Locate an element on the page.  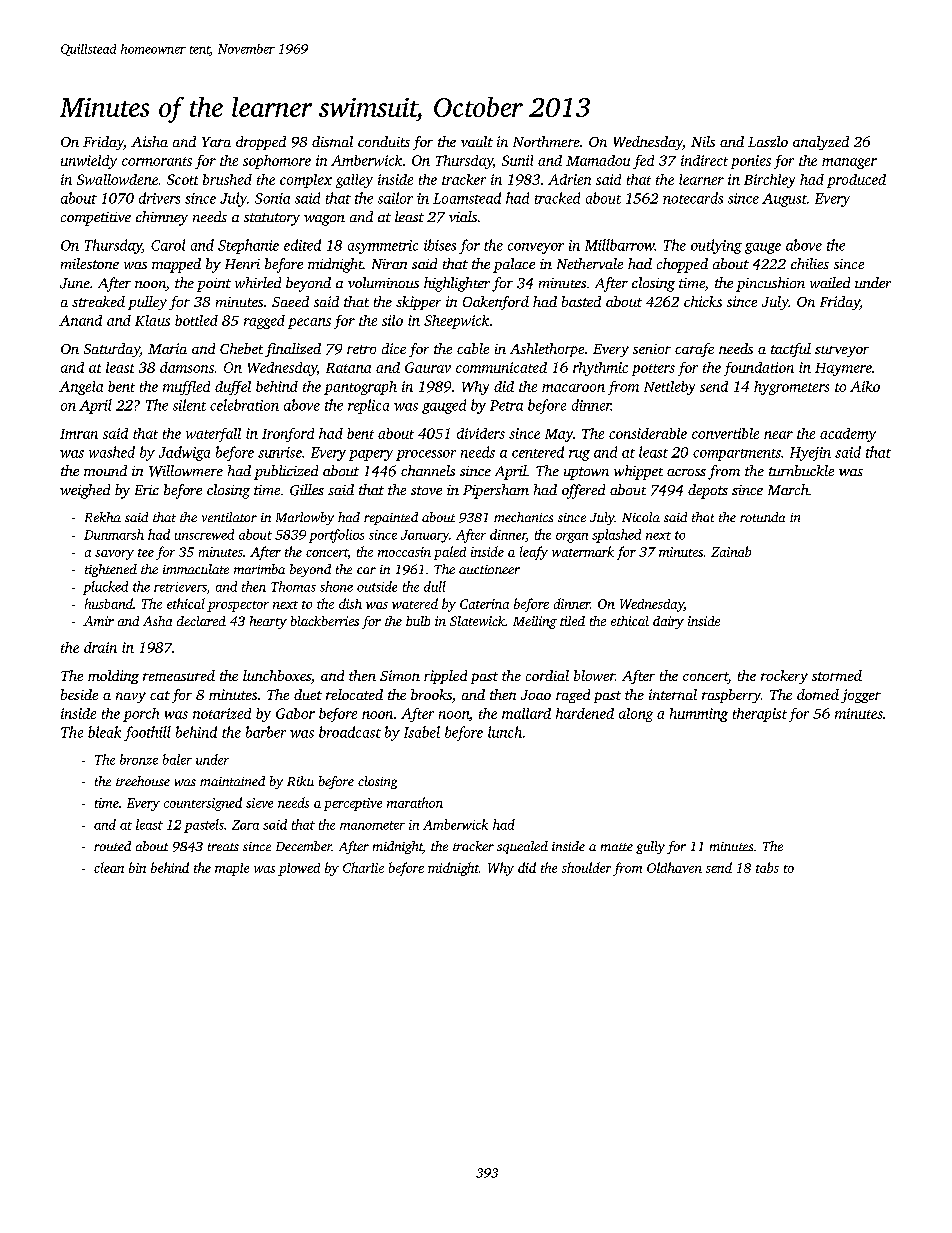
maple is located at coordinates (232, 869).
